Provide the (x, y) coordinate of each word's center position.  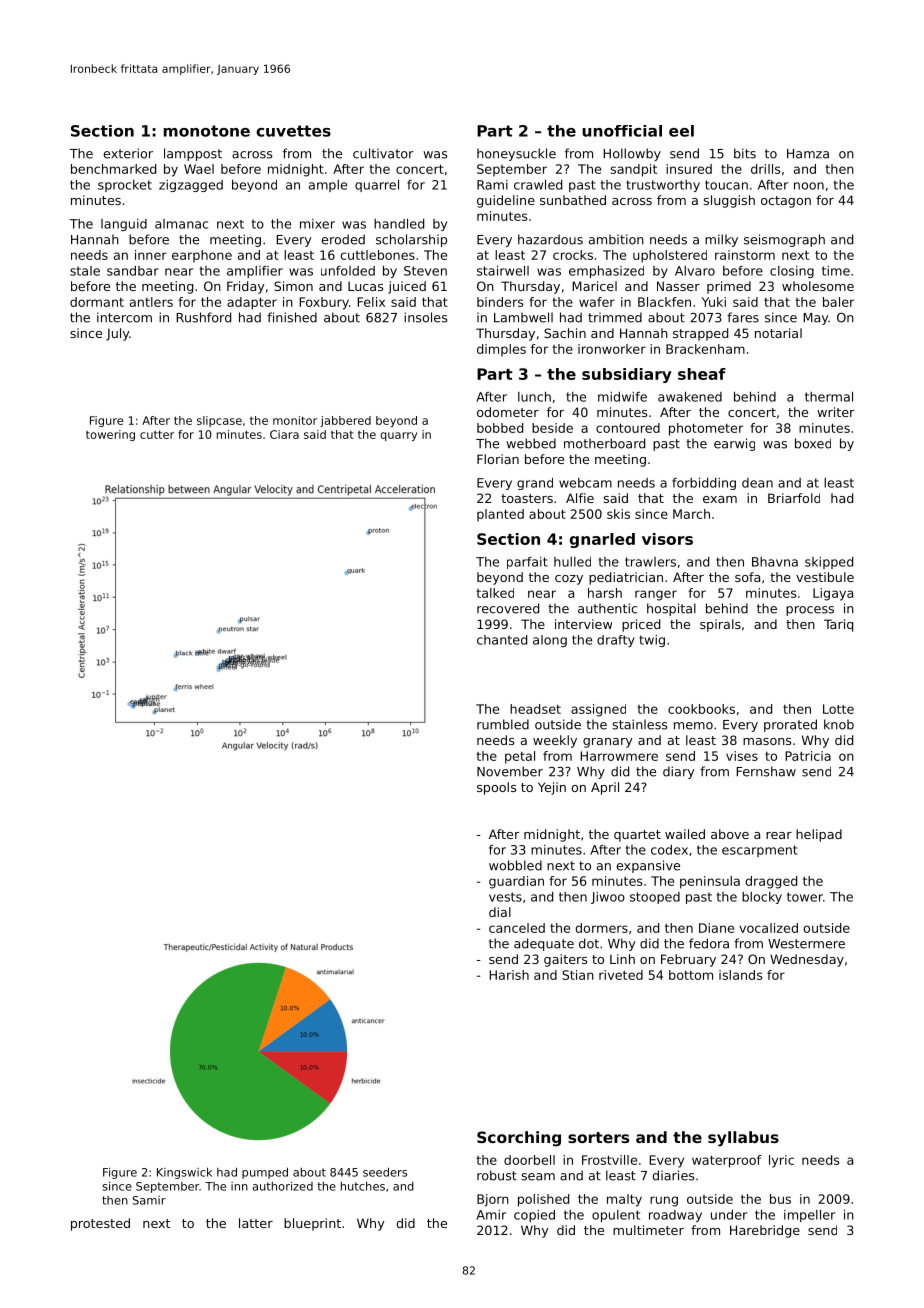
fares (743, 317)
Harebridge (765, 1231)
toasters (527, 498)
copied (534, 1216)
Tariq (838, 625)
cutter (157, 434)
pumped (265, 1173)
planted (500, 515)
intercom (124, 317)
